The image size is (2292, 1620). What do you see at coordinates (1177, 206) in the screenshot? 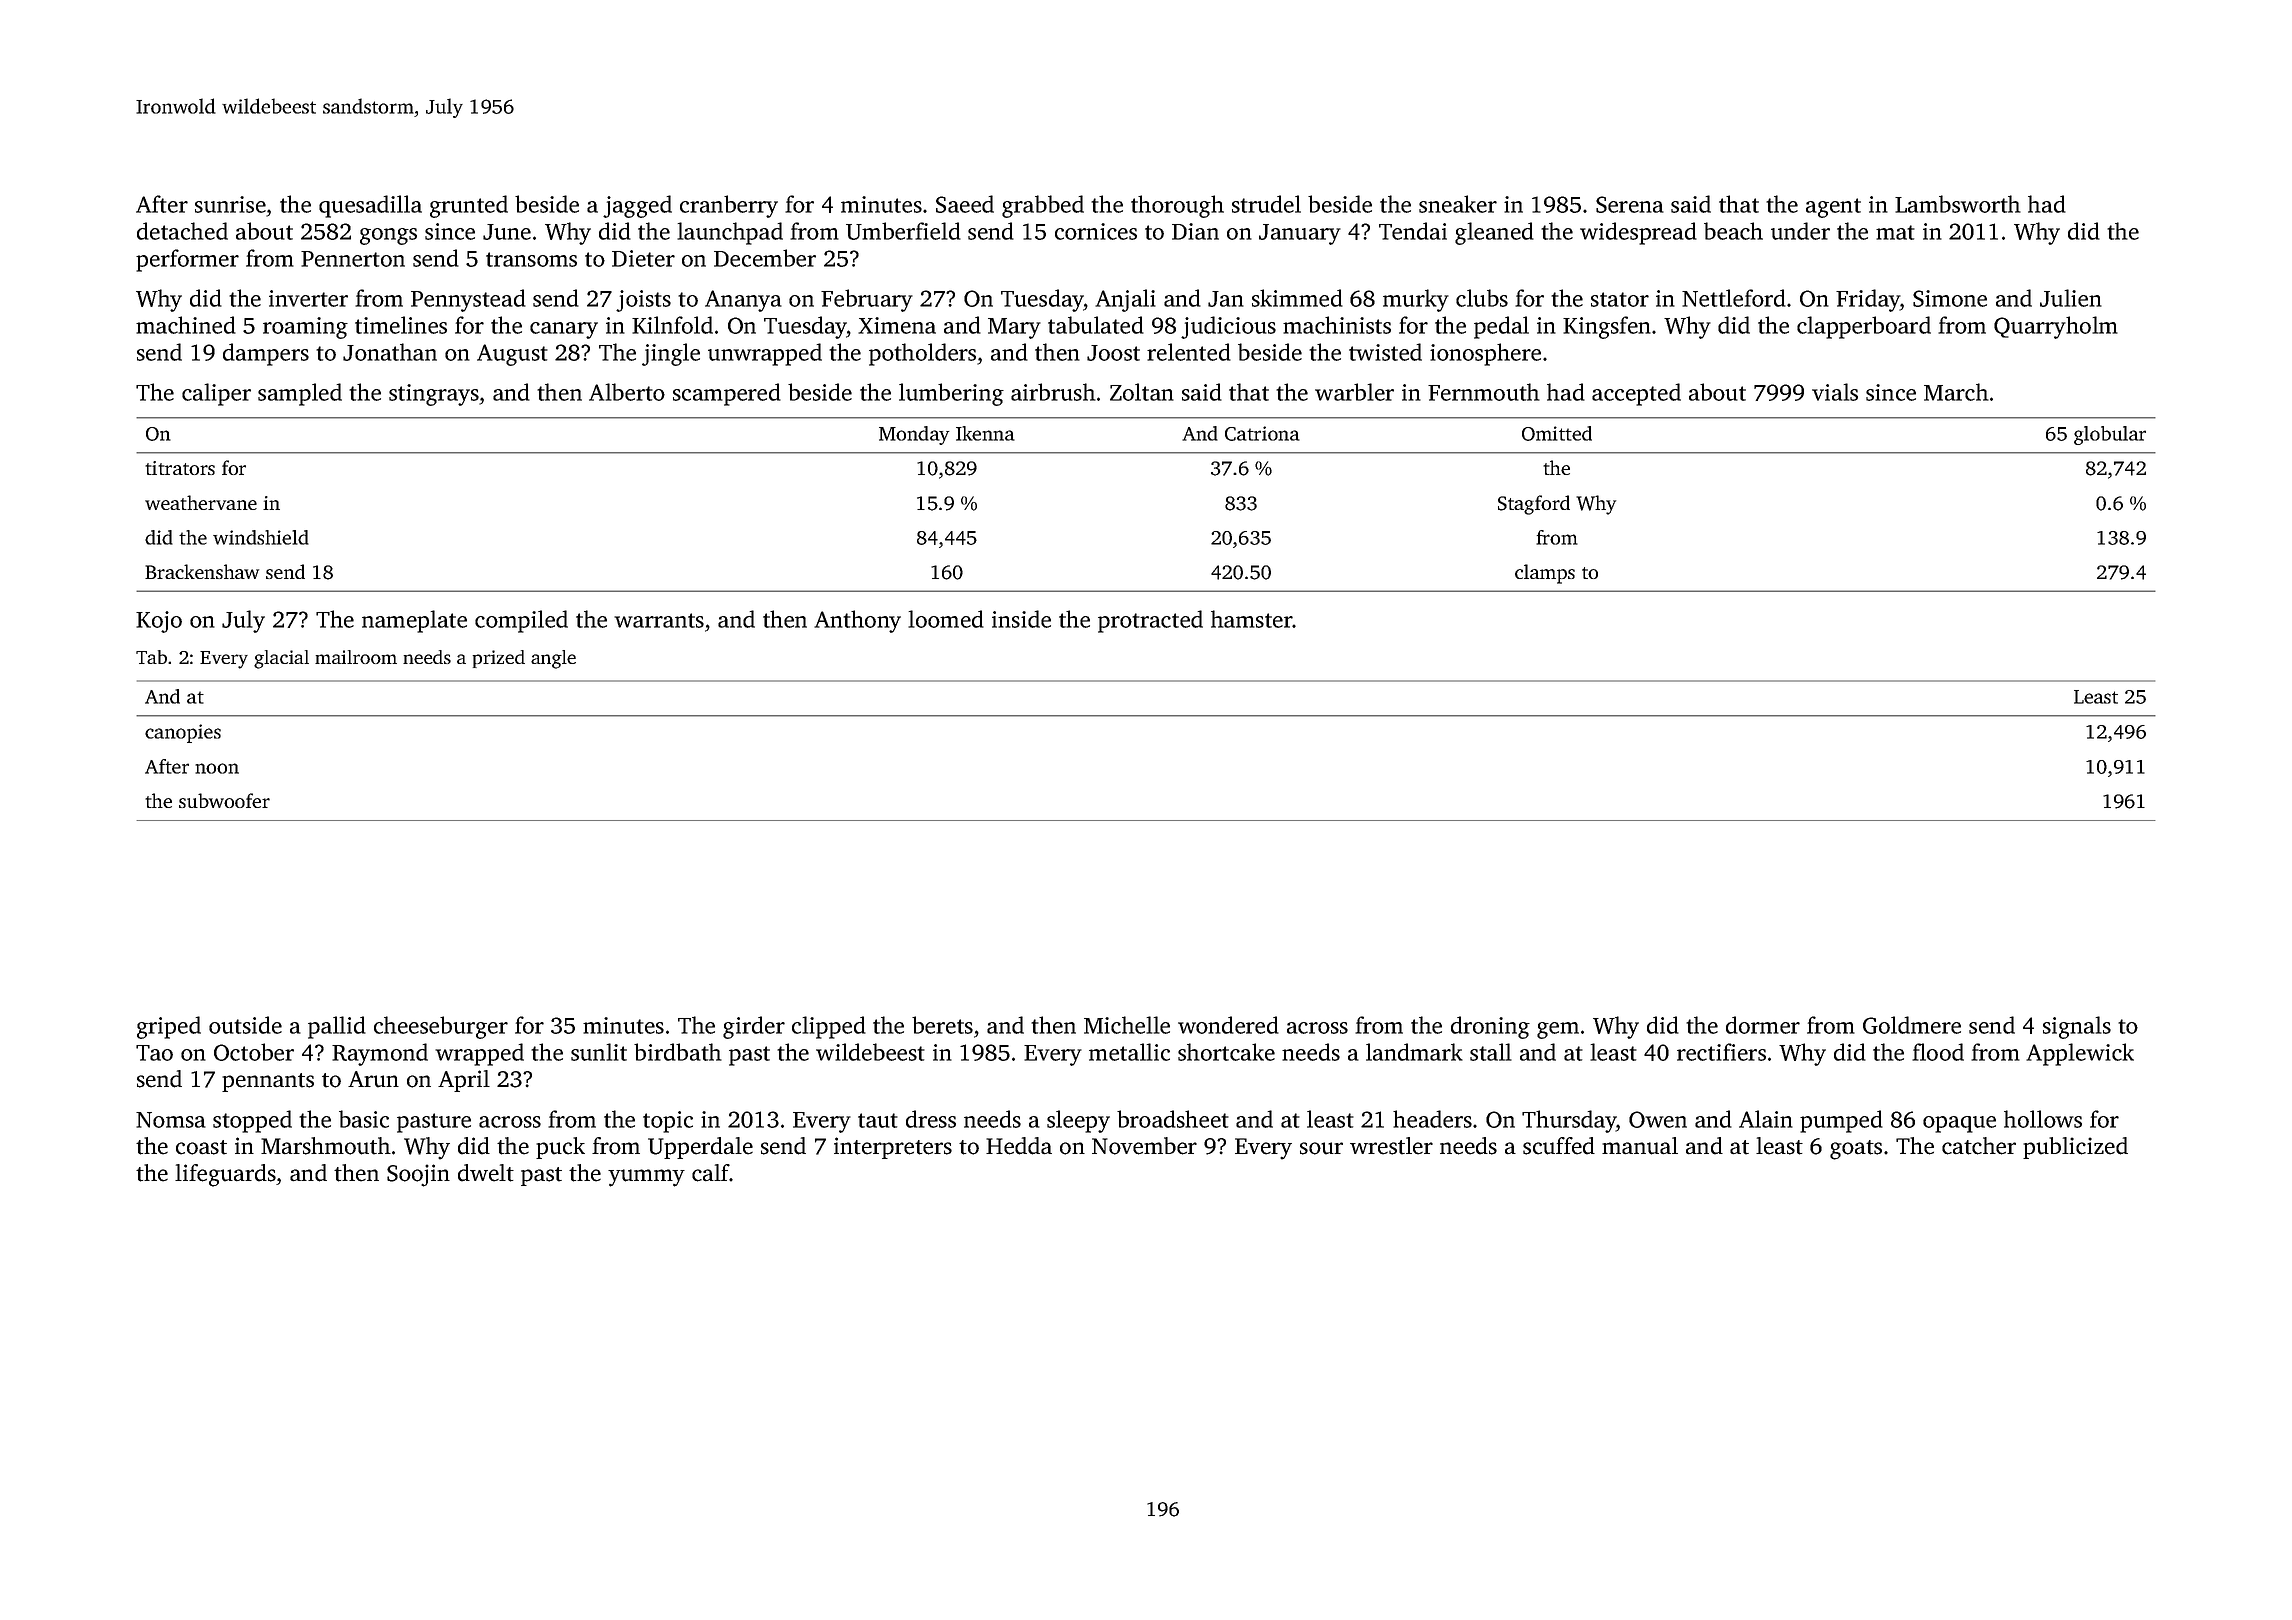
I see `thorough` at bounding box center [1177, 206].
